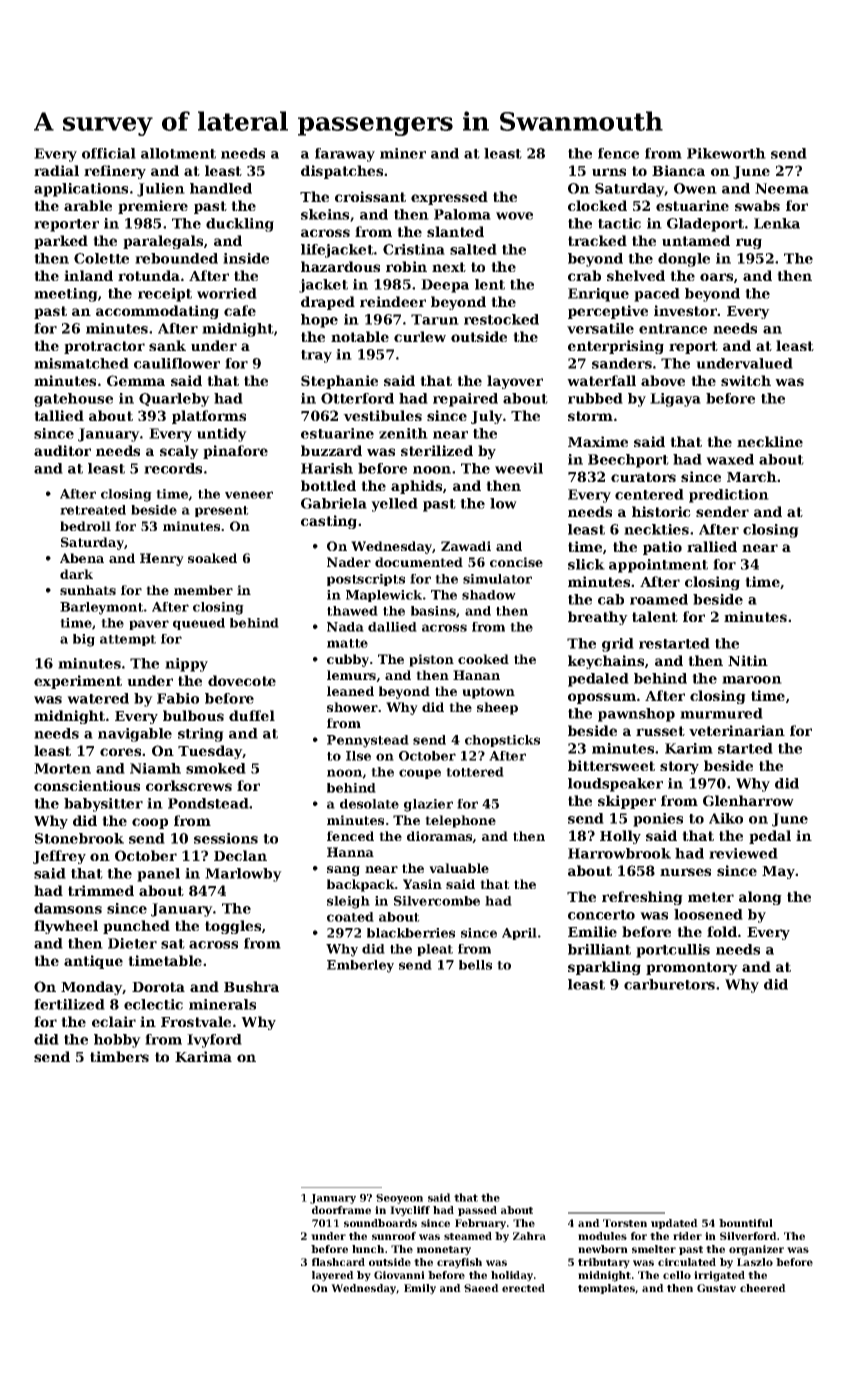 The image size is (849, 1400). Describe the element at coordinates (341, 1210) in the screenshot. I see `doorframe` at that location.
